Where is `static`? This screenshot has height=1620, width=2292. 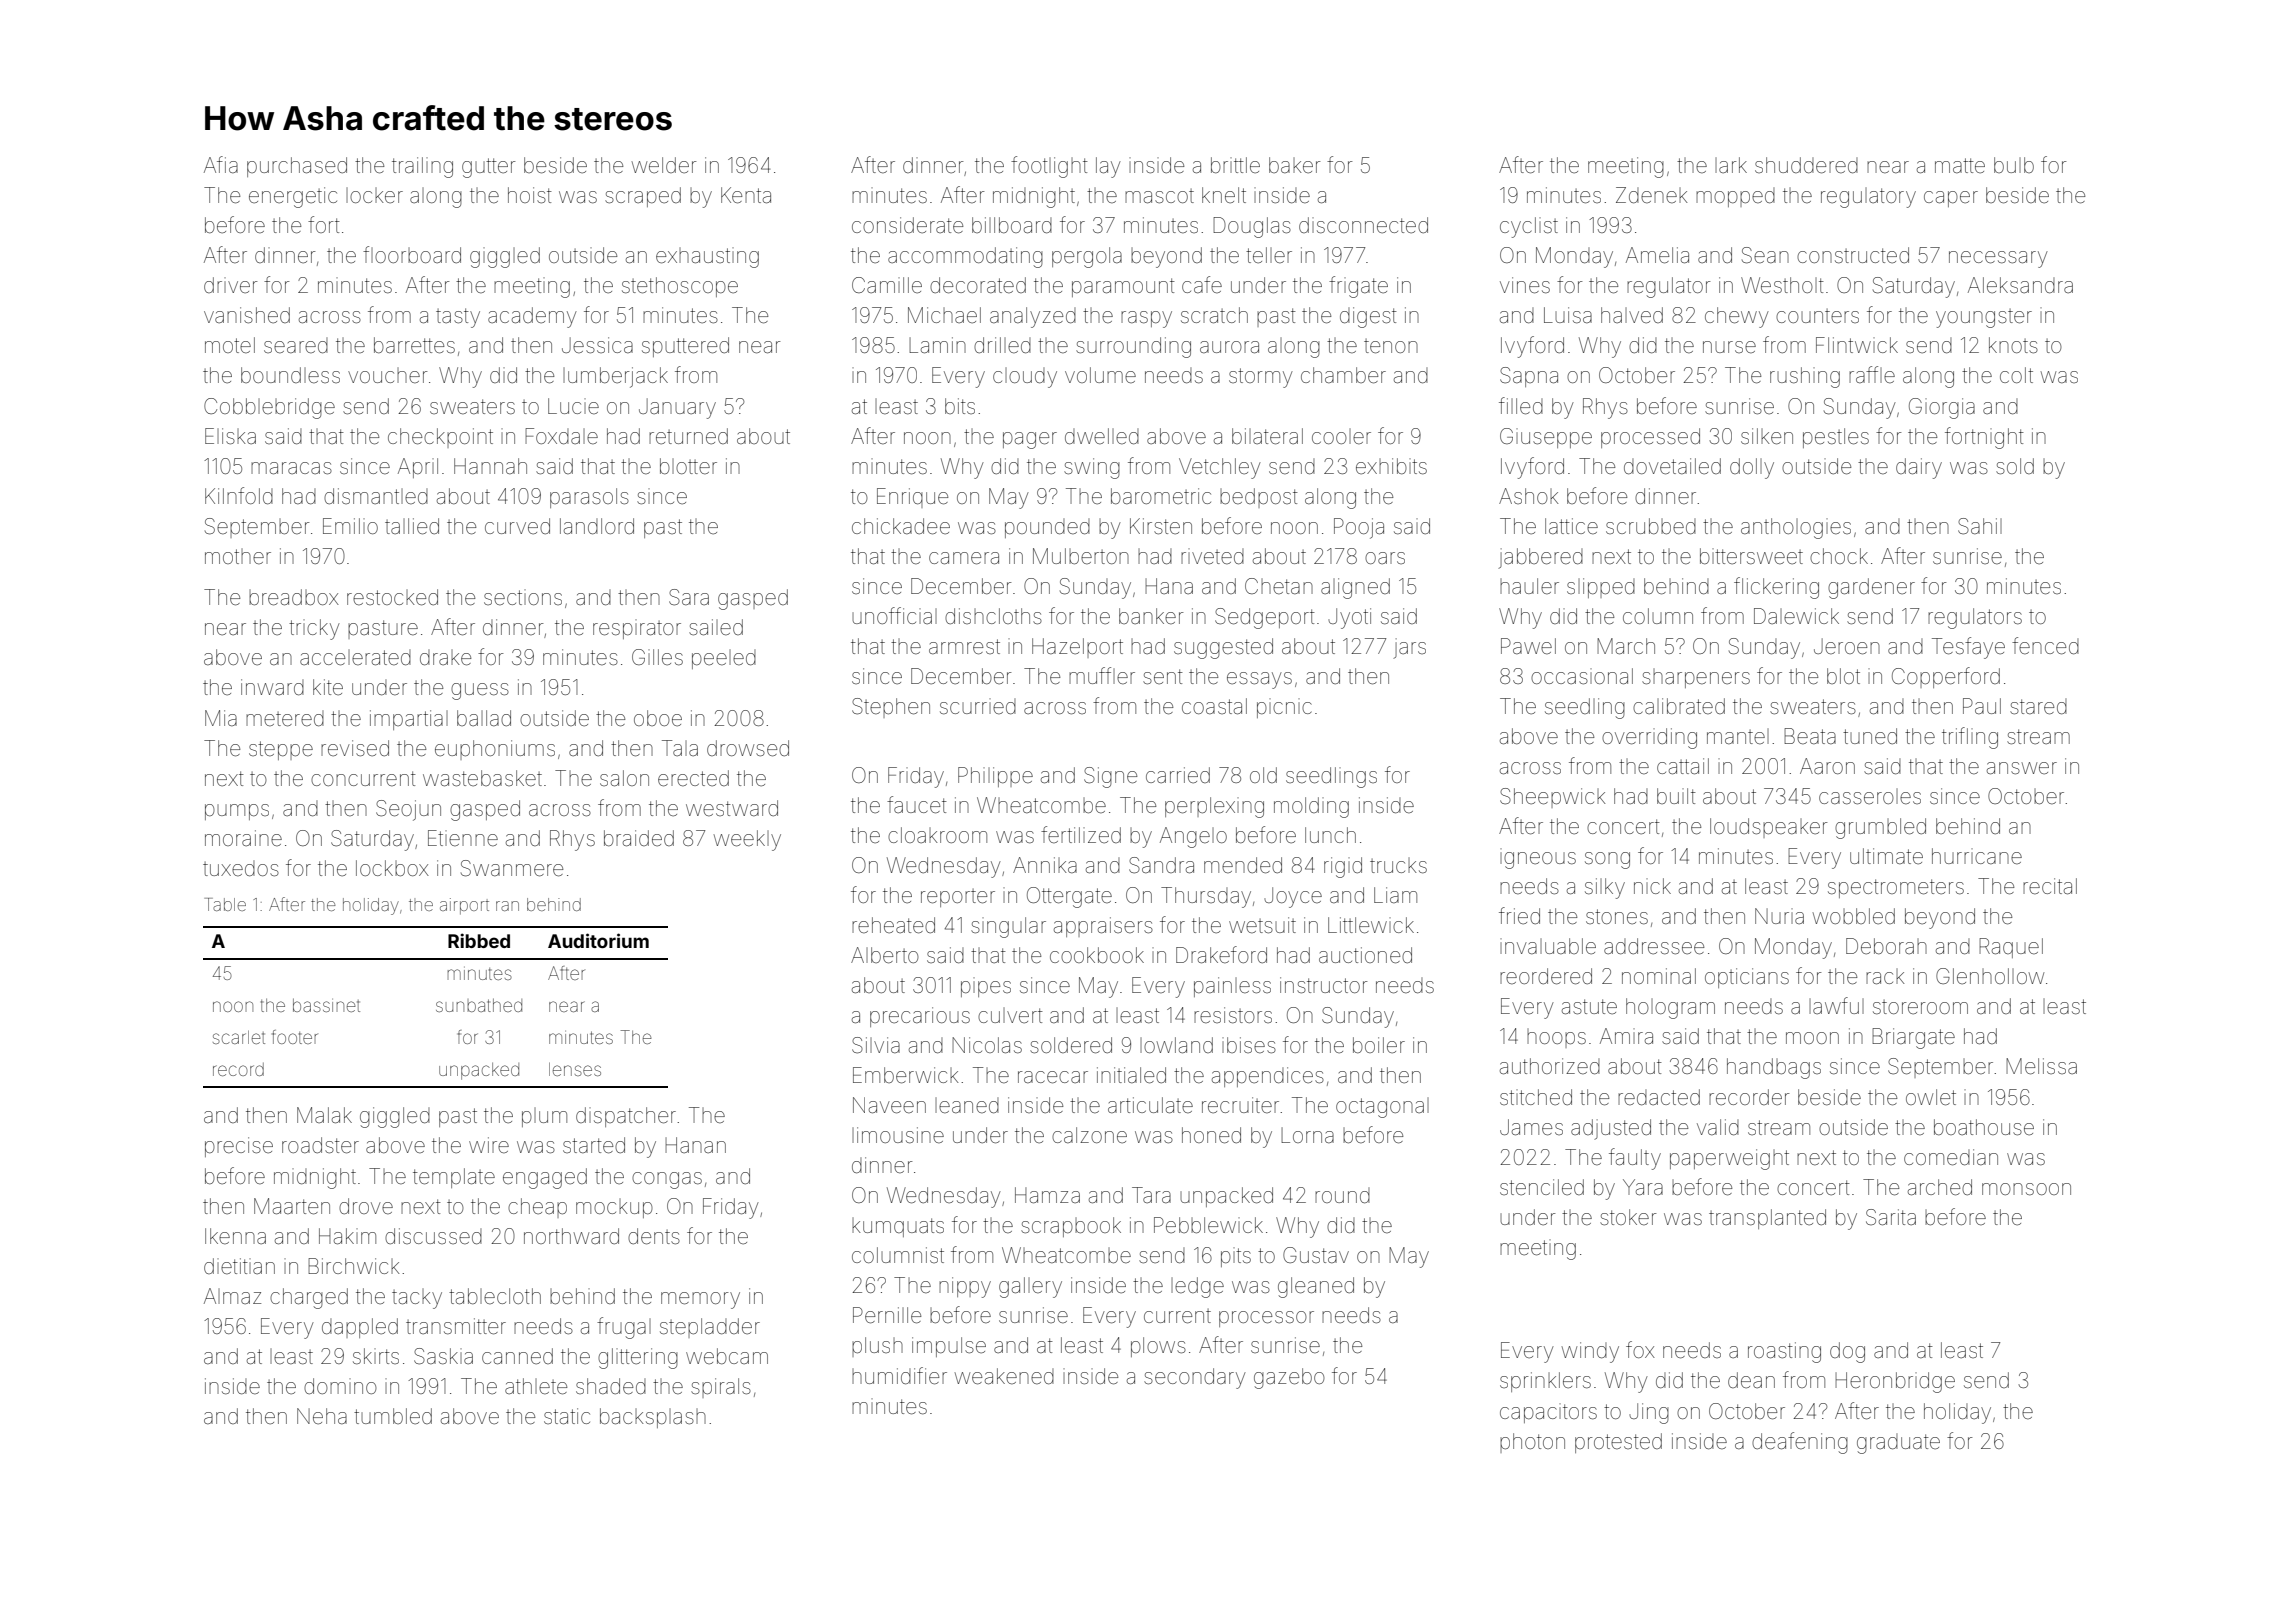
static is located at coordinates (567, 1416).
